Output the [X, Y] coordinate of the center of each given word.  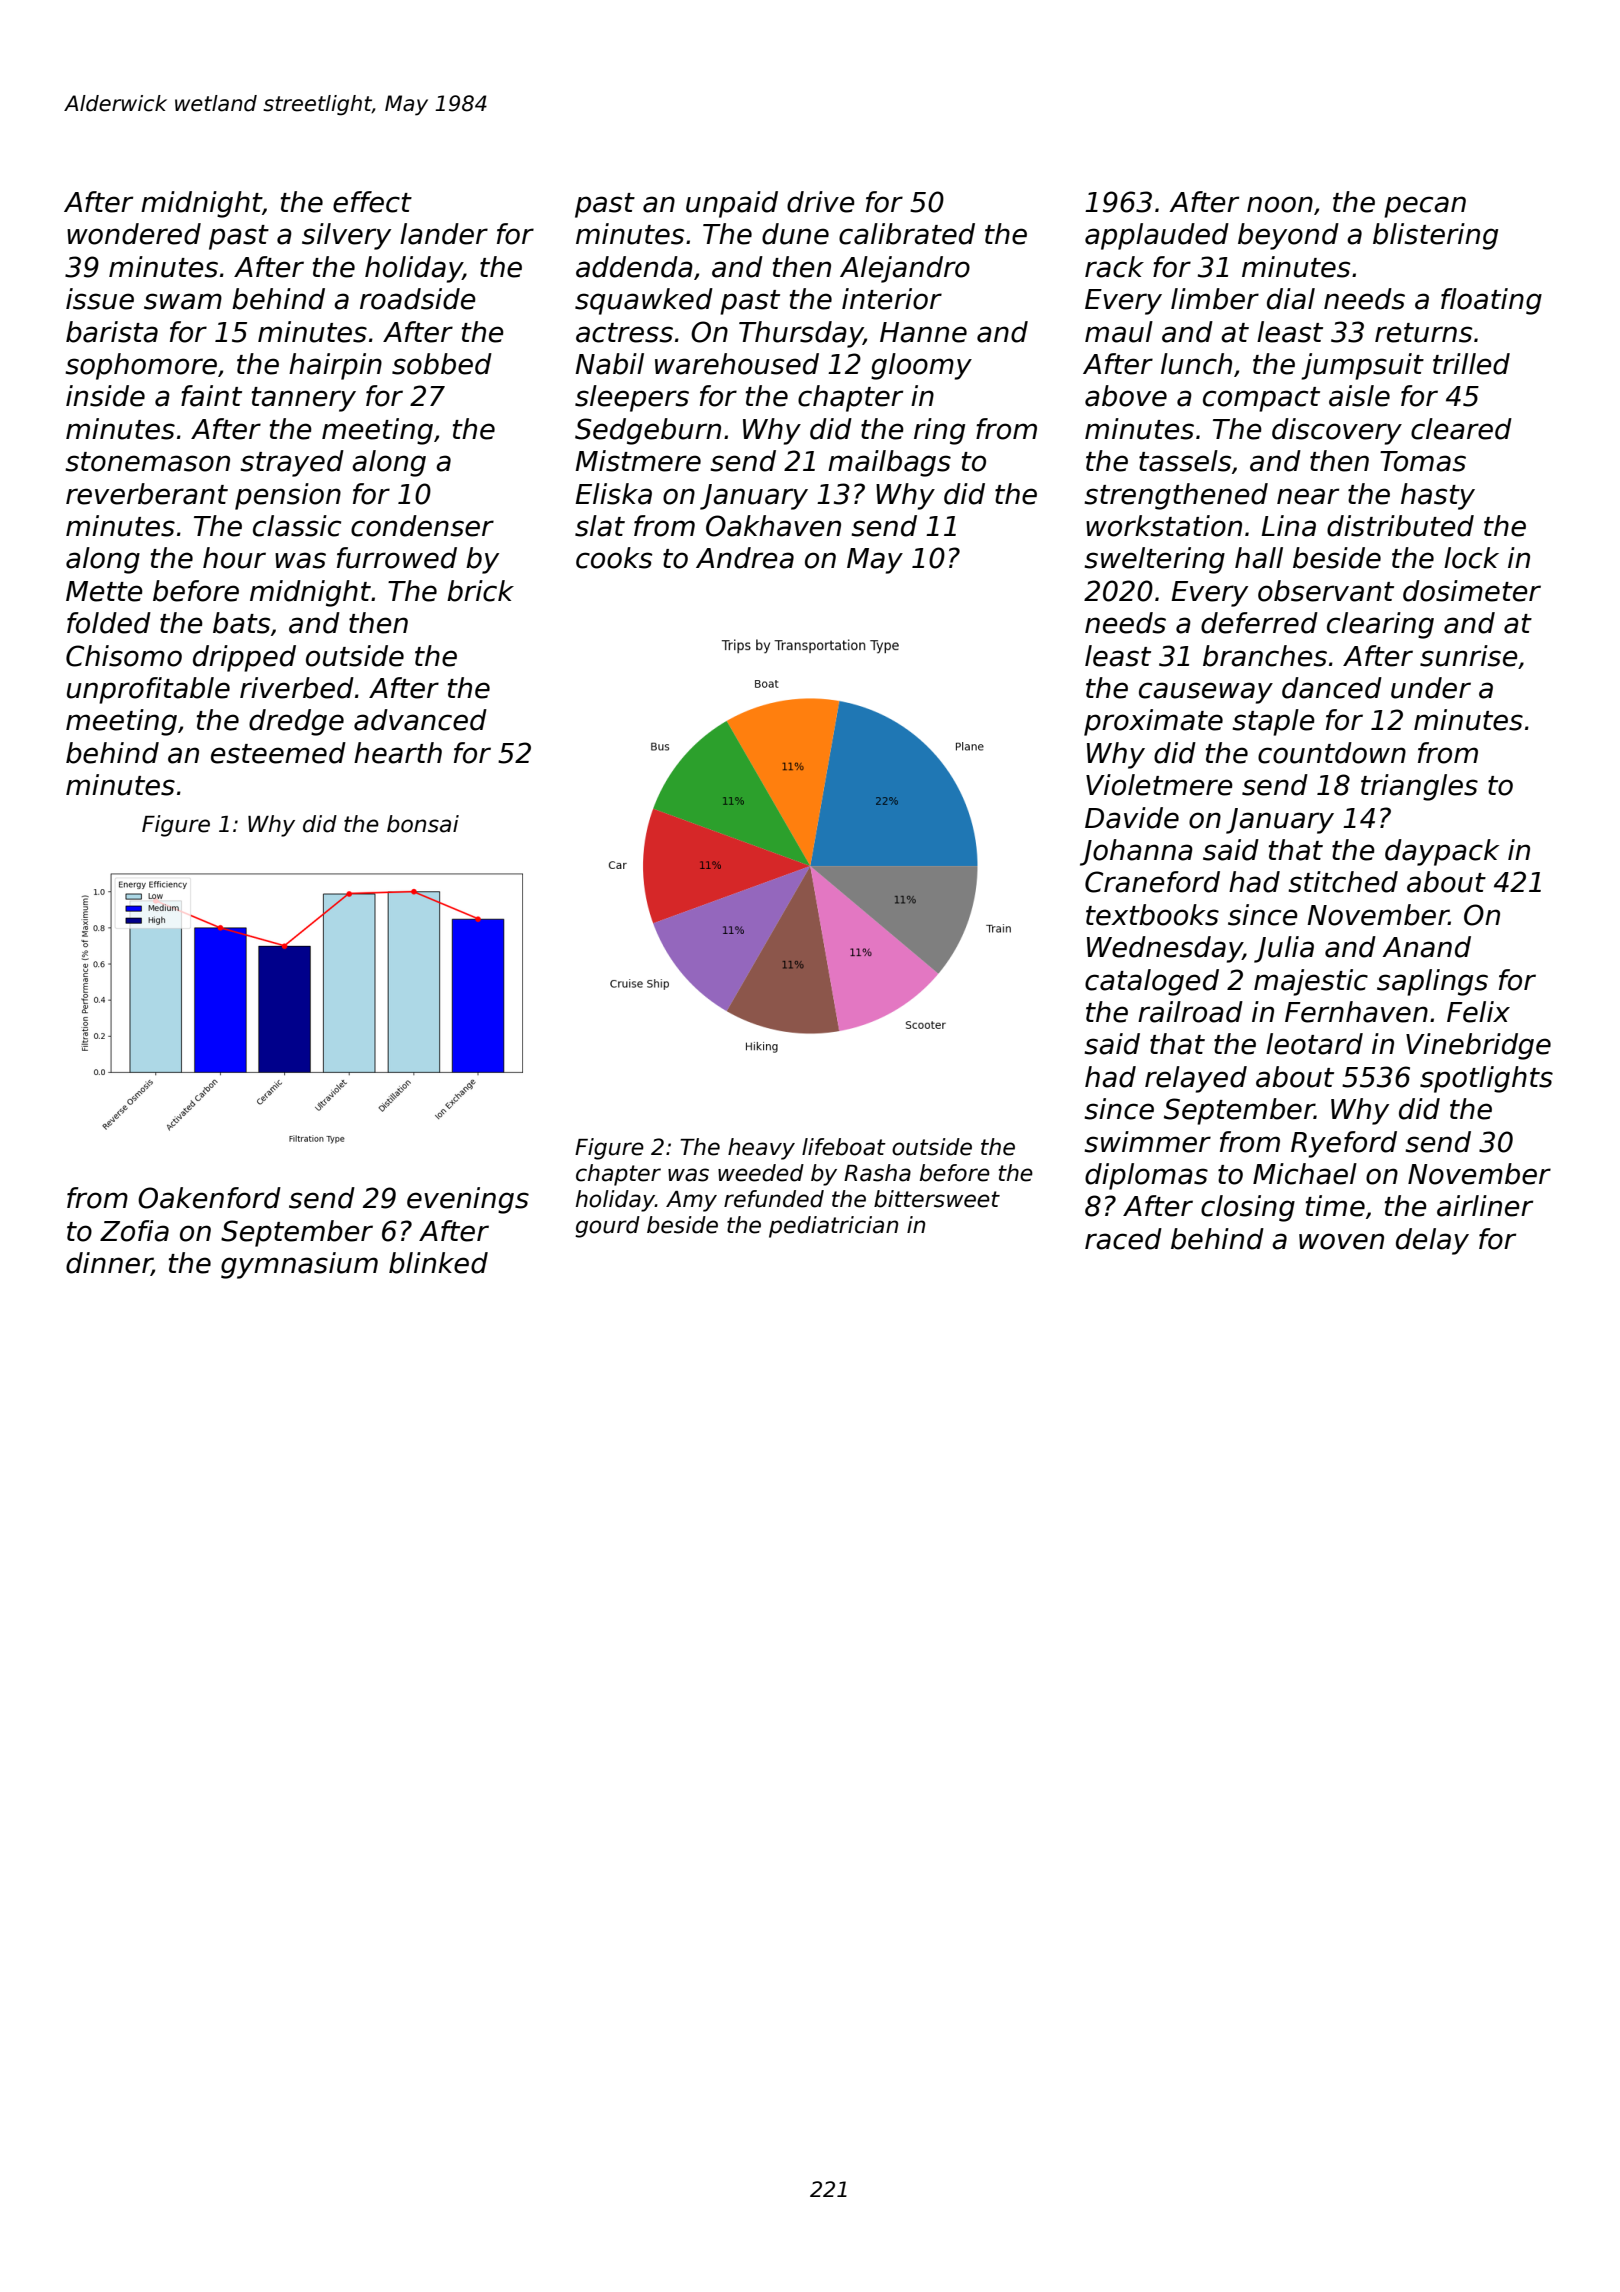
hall [1259, 558]
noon [1280, 204]
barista [112, 332]
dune [795, 234]
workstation [1164, 526]
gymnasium [299, 1265]
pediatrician [833, 1227]
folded [109, 623]
